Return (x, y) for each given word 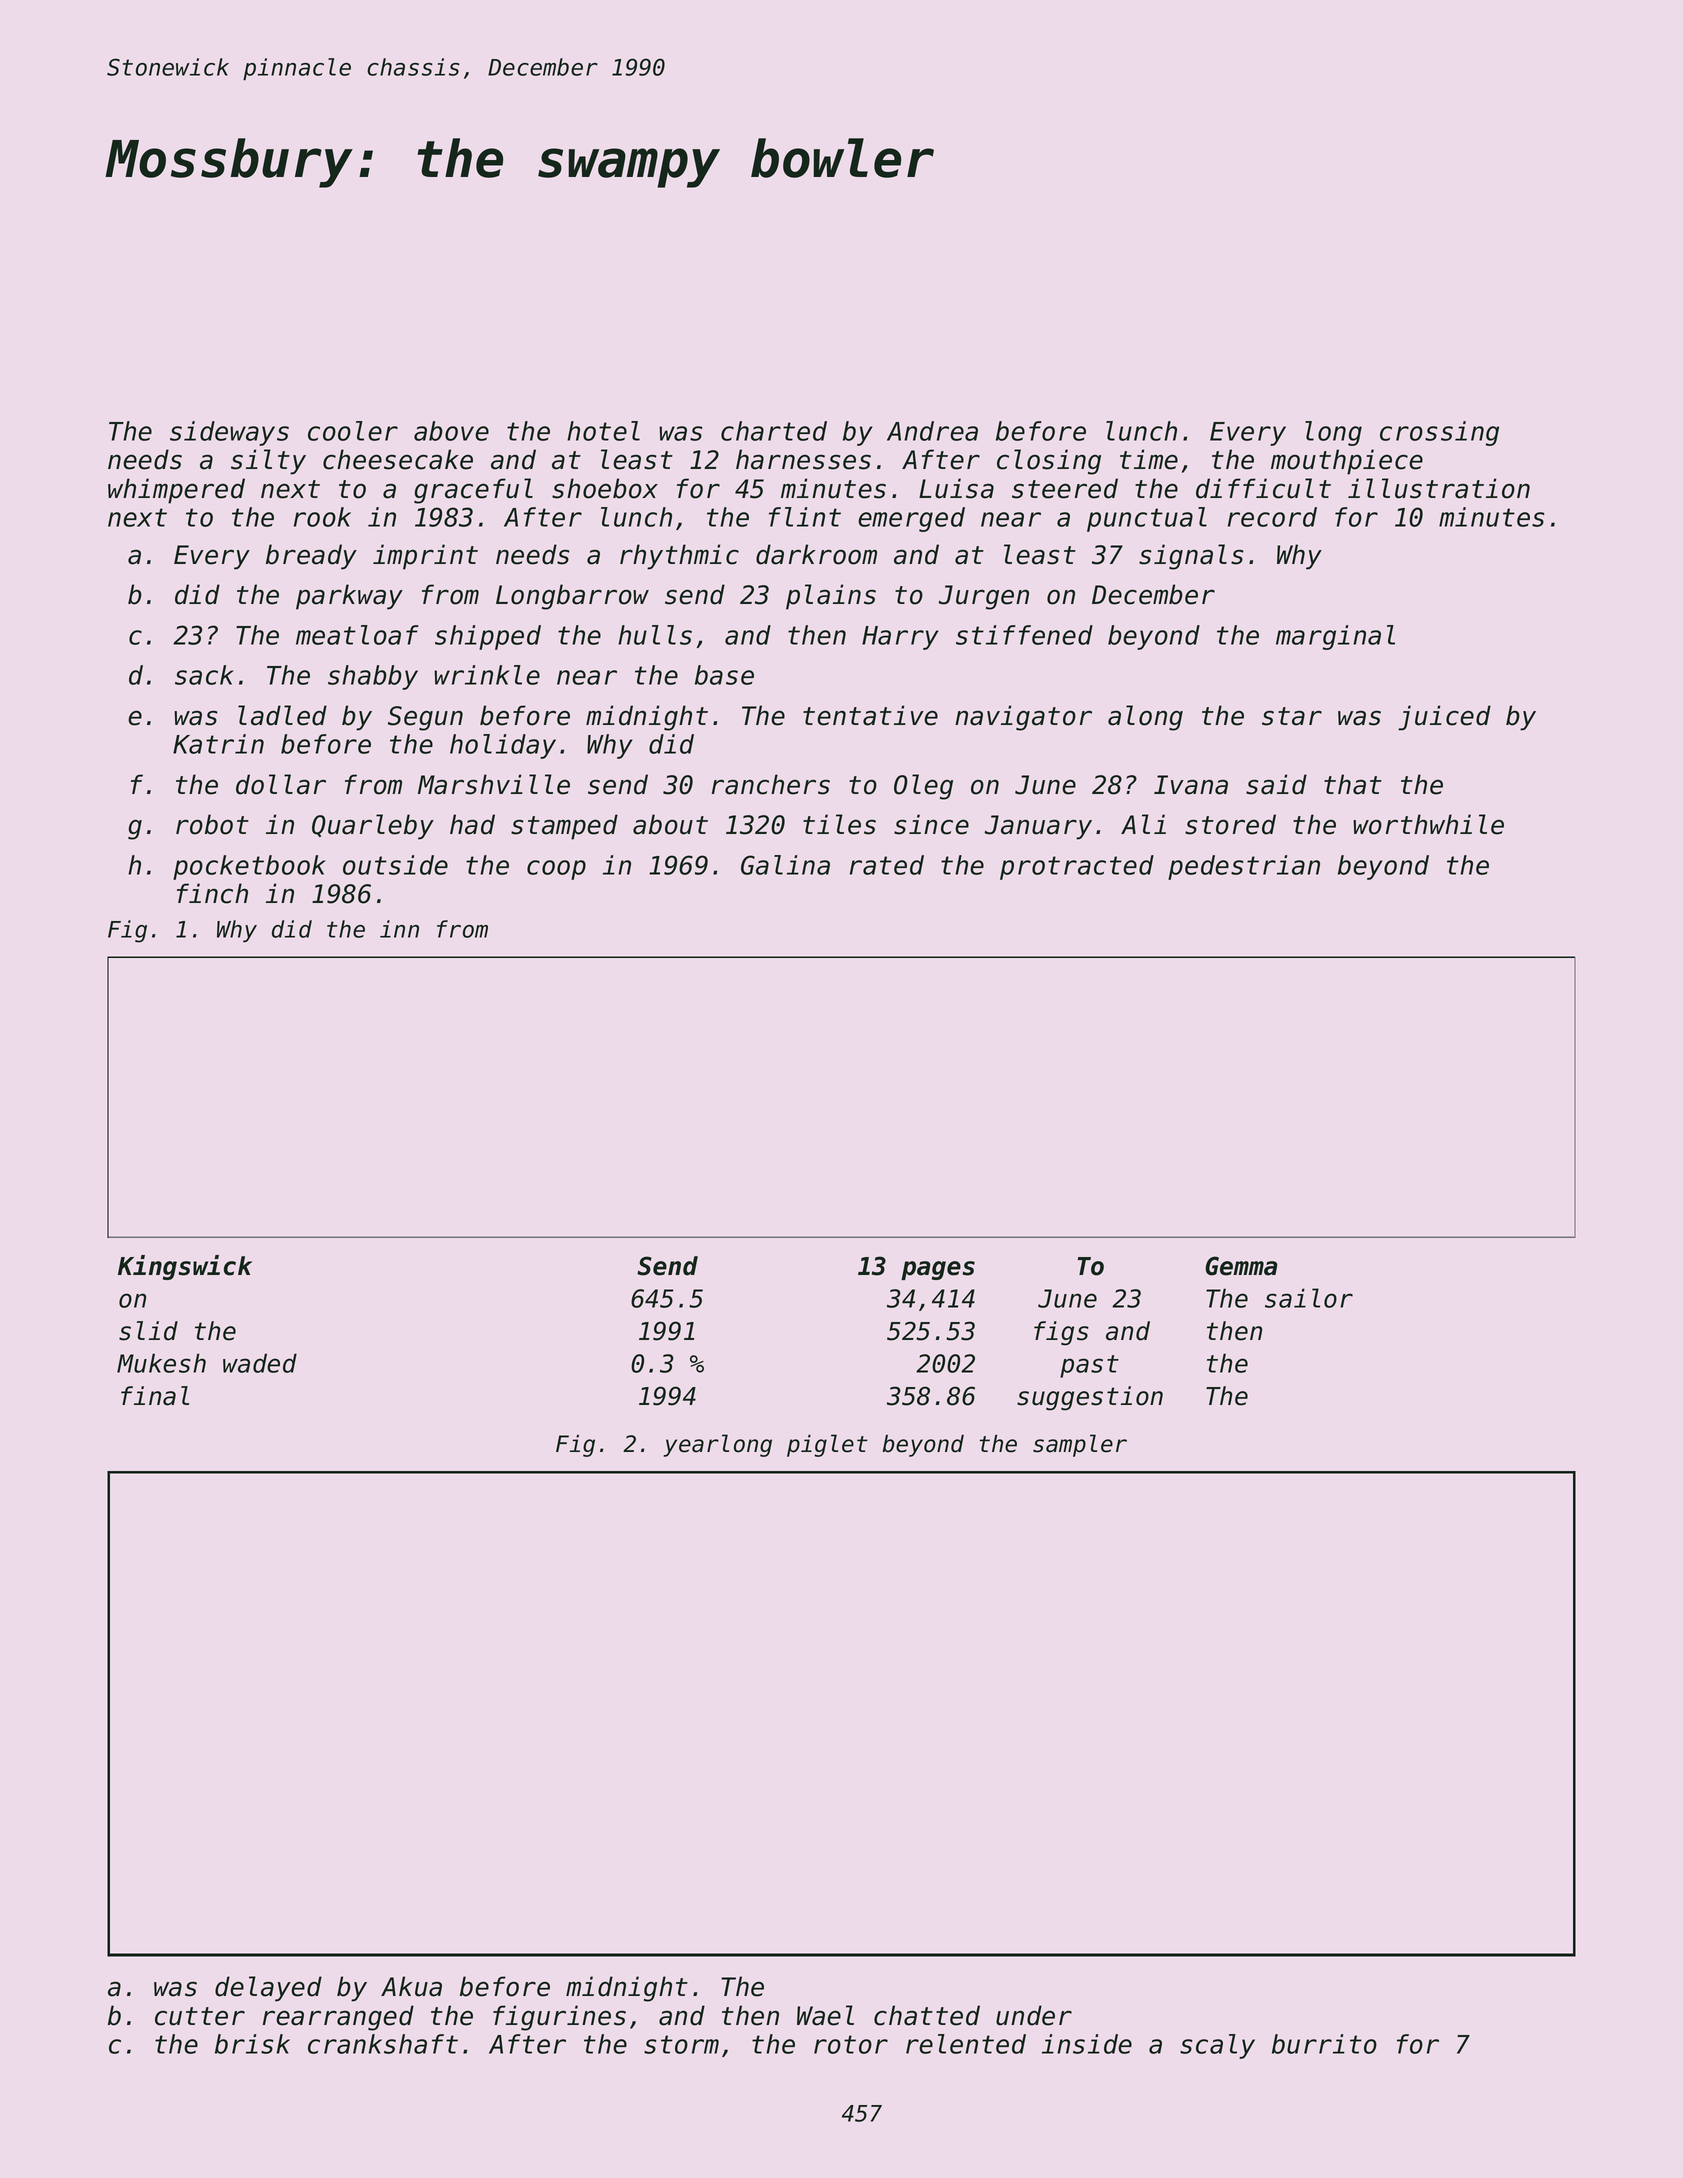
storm (681, 2044)
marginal (1335, 637)
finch (212, 893)
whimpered (176, 491)
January (1038, 827)
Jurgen (984, 597)
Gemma (1241, 1266)
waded (260, 1363)
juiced (1444, 718)
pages (938, 1270)
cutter (200, 2016)
